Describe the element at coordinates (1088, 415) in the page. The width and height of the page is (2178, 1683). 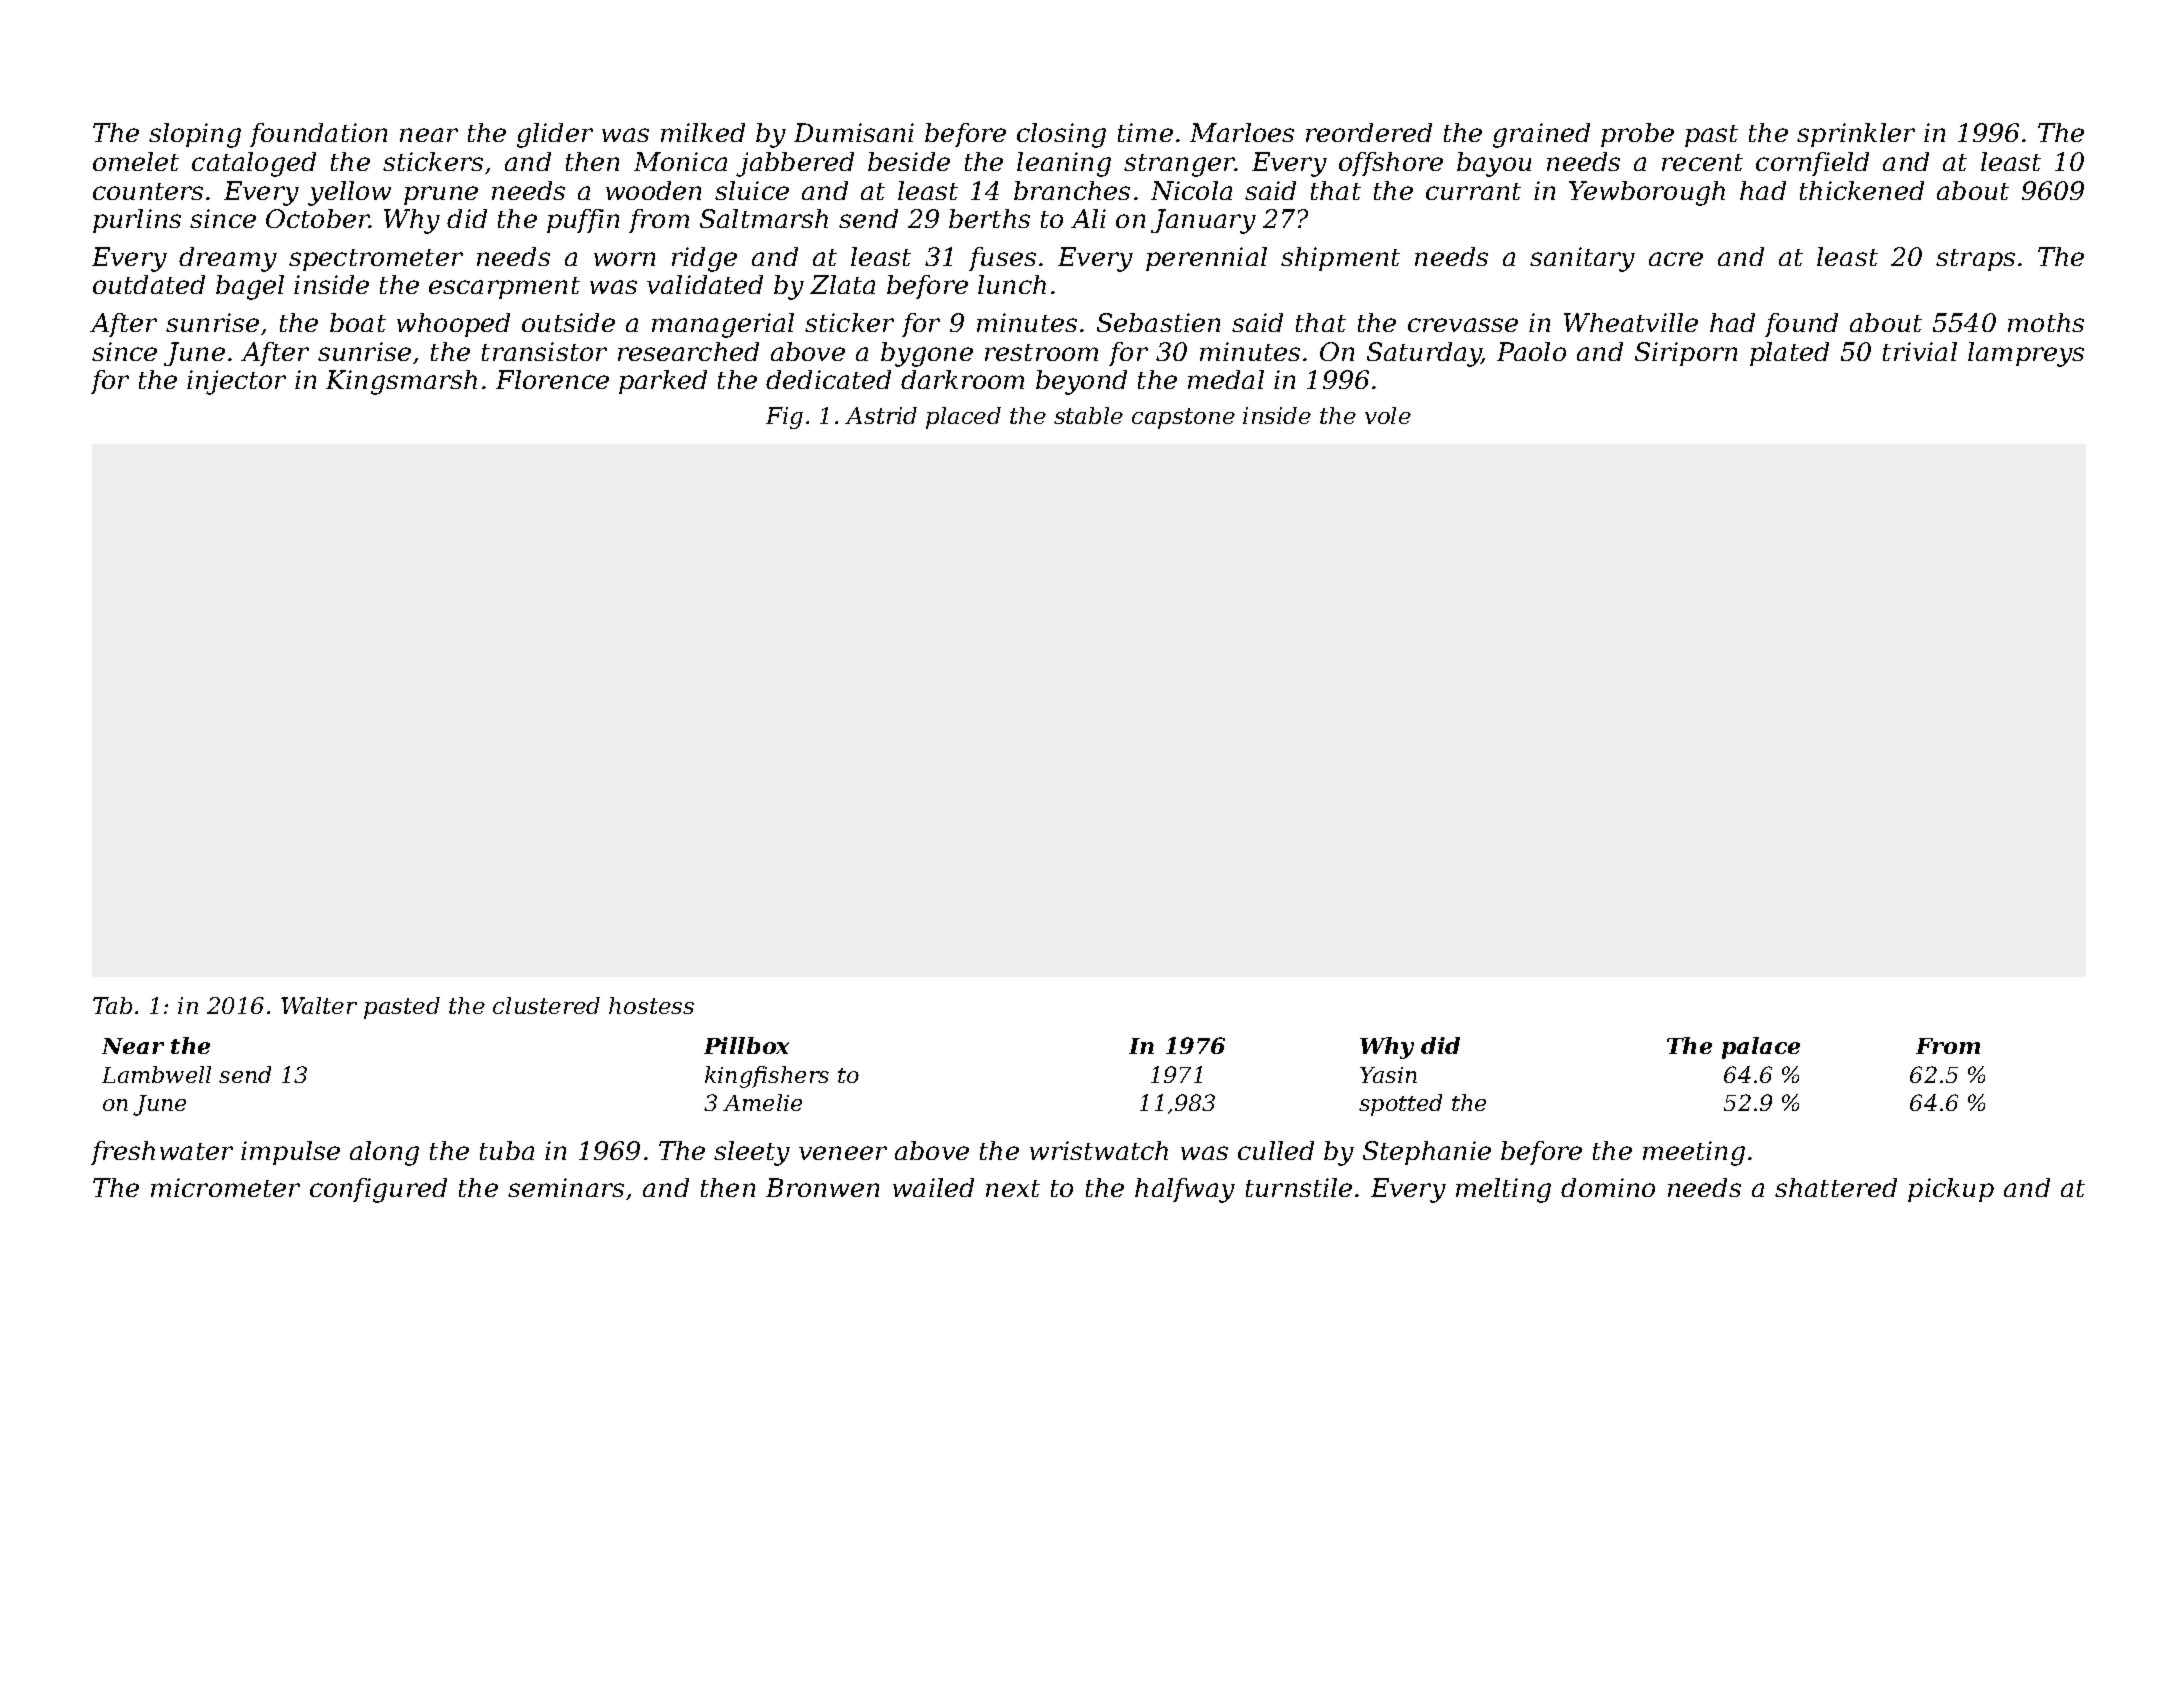
I see `stable` at that location.
